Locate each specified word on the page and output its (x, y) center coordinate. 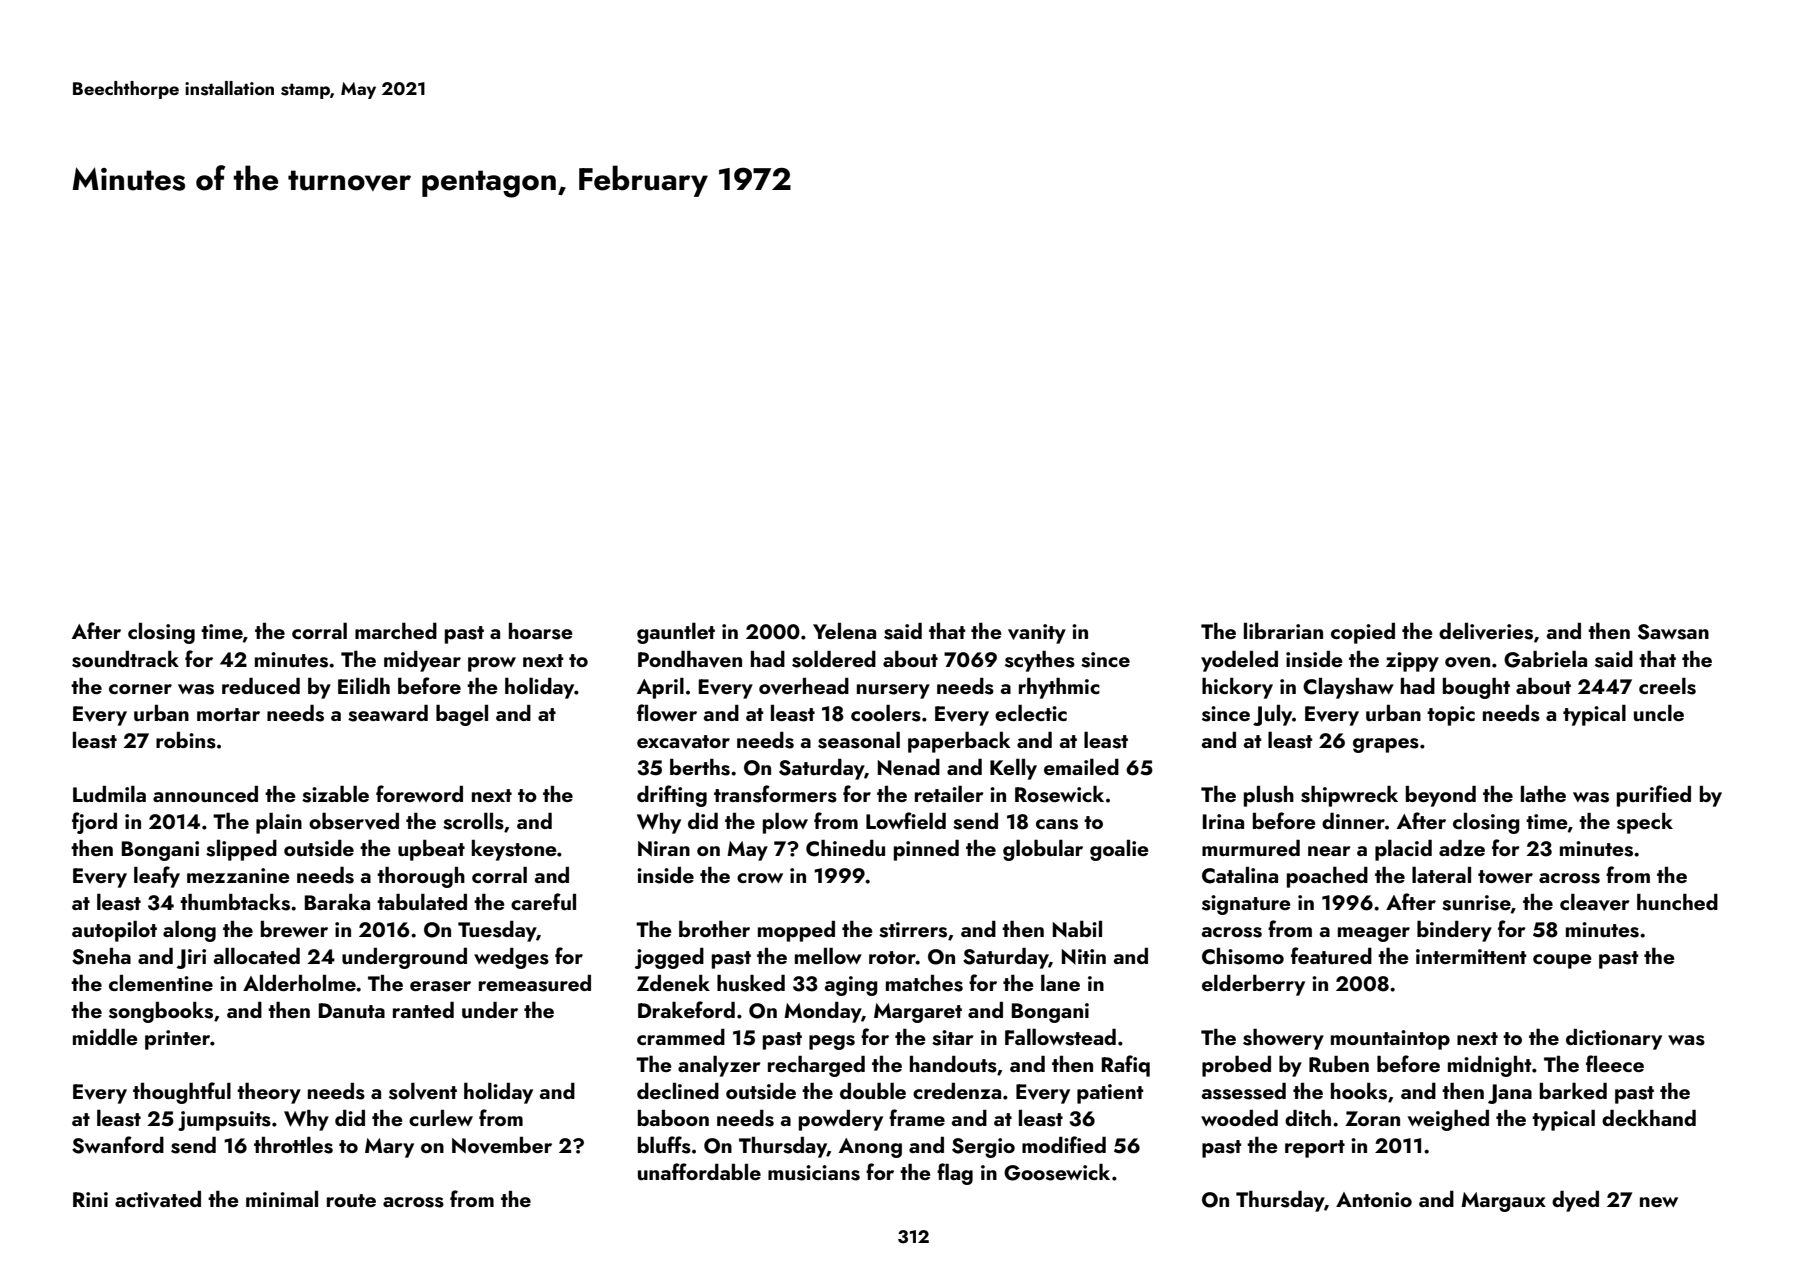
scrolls (473, 821)
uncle (1659, 713)
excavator (683, 742)
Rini (90, 1199)
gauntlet (676, 633)
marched (396, 631)
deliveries (1486, 631)
